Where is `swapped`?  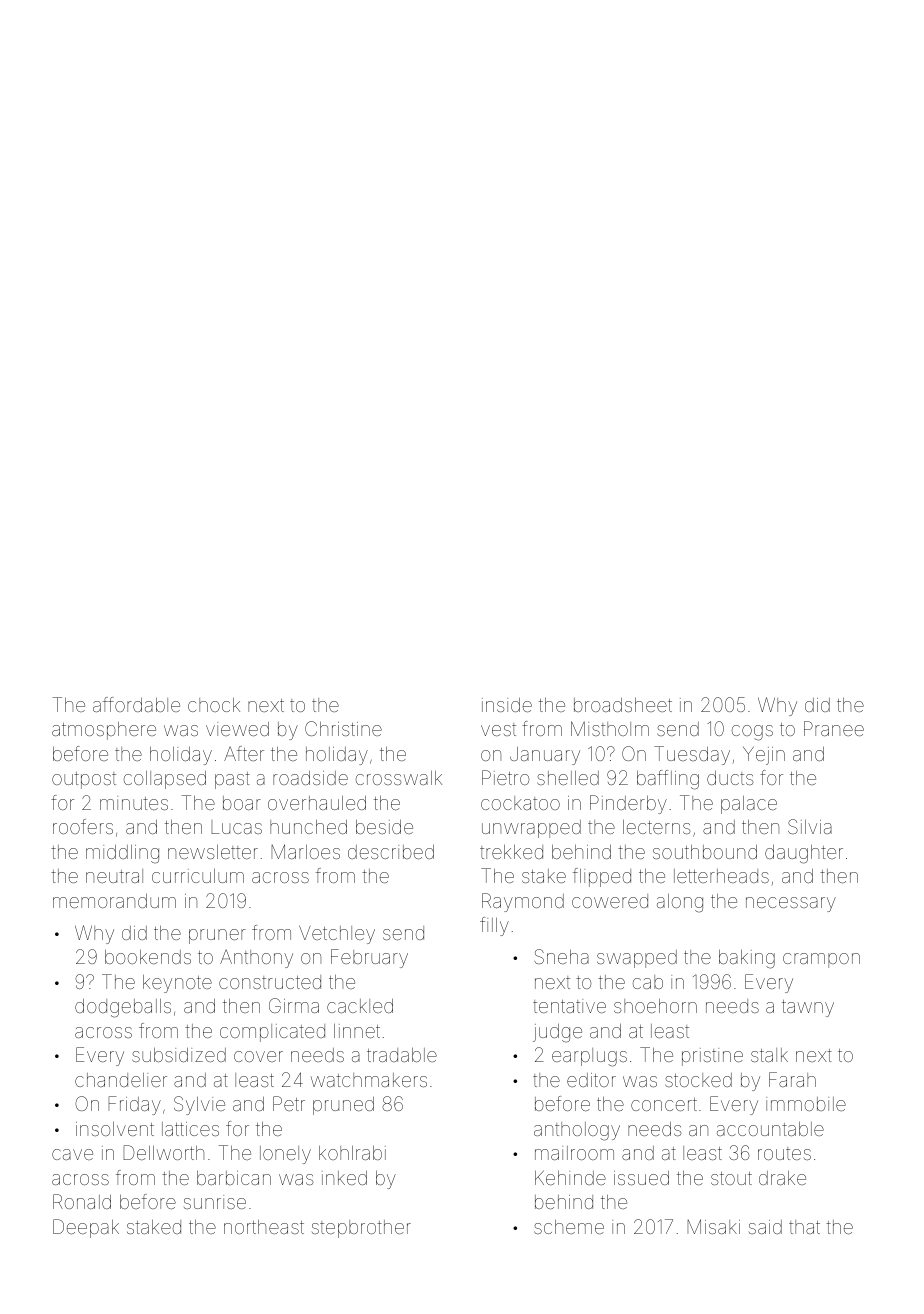 swapped is located at coordinates (637, 959).
